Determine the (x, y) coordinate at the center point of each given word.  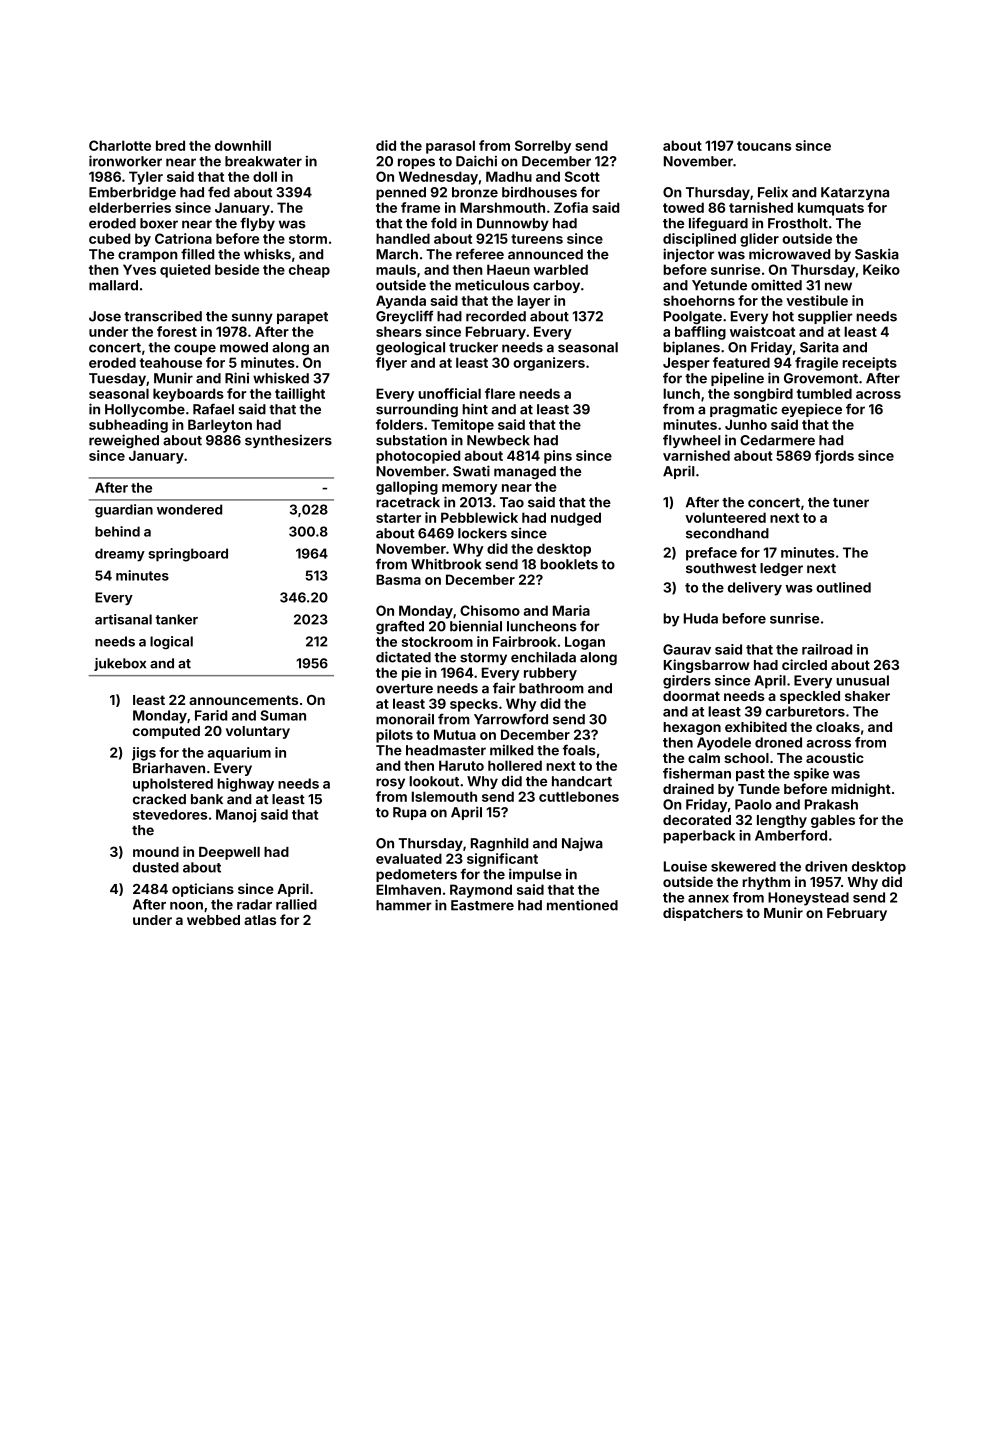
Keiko (881, 269)
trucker (473, 347)
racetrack (408, 502)
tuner (851, 503)
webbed (213, 920)
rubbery (550, 674)
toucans (764, 146)
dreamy (120, 555)
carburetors (805, 711)
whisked (281, 378)
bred (170, 145)
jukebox (120, 664)
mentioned (582, 905)
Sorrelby (543, 147)
